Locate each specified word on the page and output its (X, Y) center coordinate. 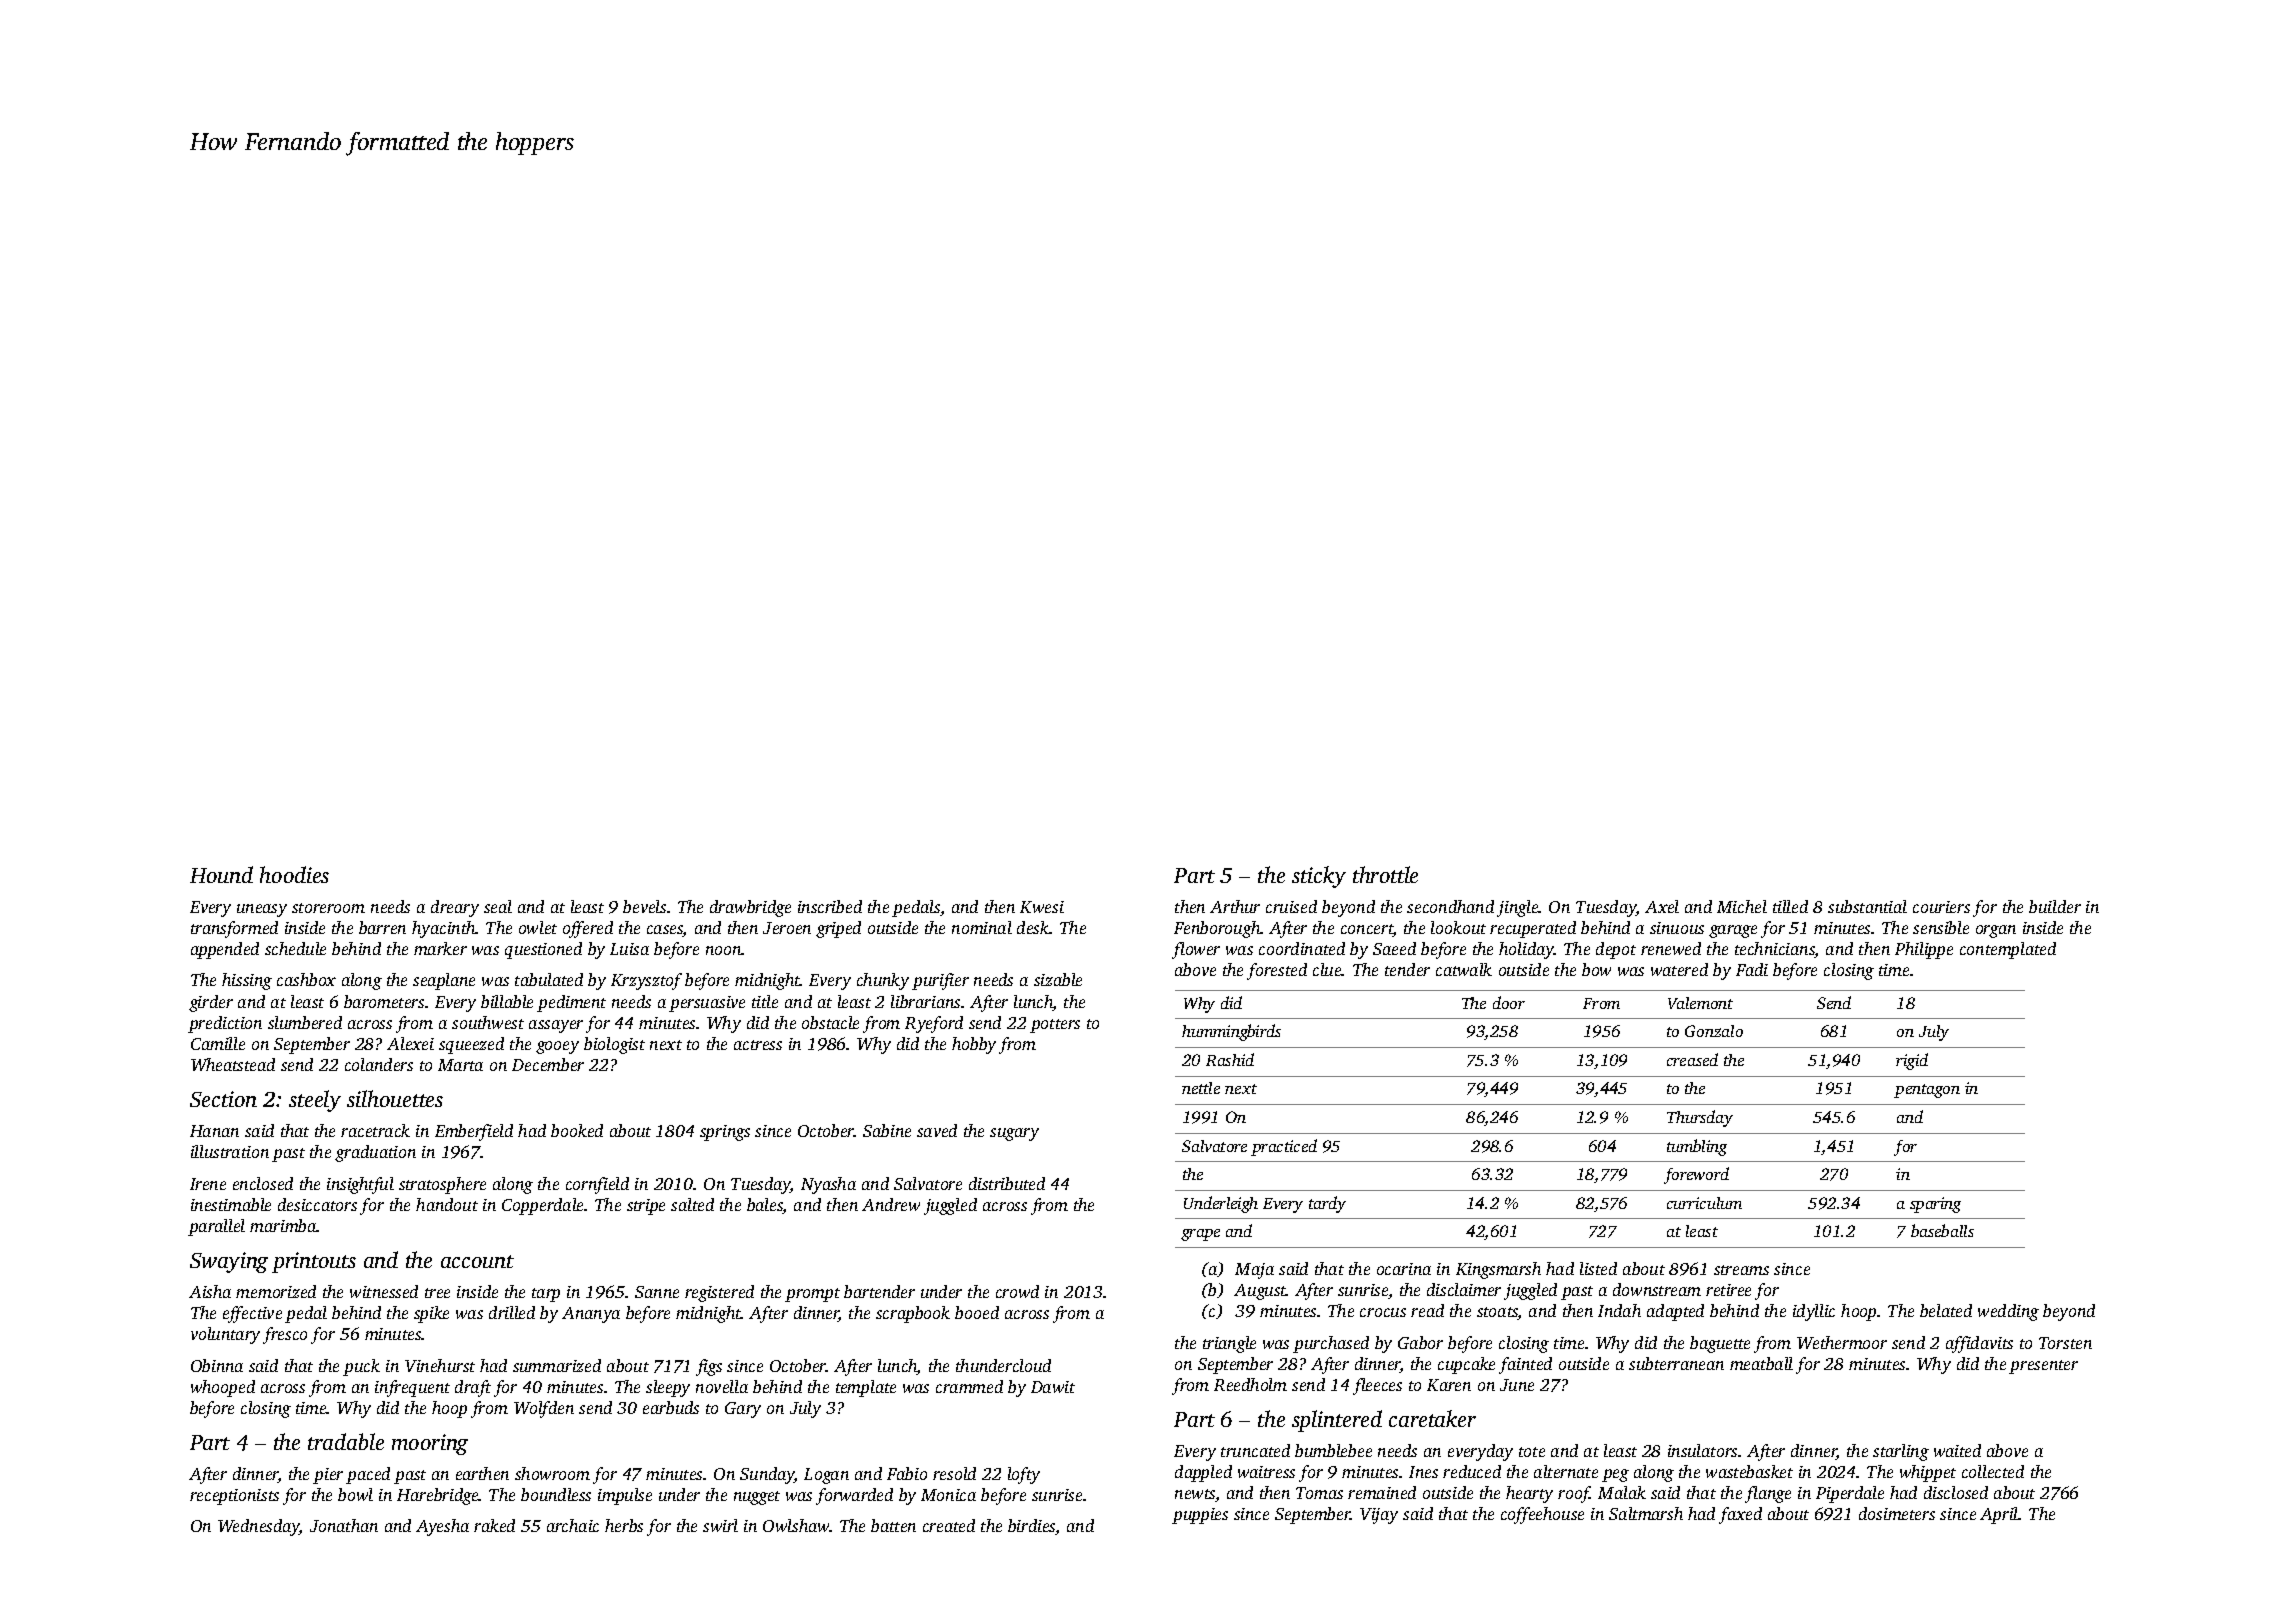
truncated (1255, 1450)
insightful (360, 1185)
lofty (1024, 1475)
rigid (1912, 1061)
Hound (221, 874)
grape (1200, 1235)
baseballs (1942, 1230)
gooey (557, 1047)
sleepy (668, 1388)
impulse (625, 1496)
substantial (1867, 906)
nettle (1201, 1088)
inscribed (830, 906)
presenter (2043, 1367)
